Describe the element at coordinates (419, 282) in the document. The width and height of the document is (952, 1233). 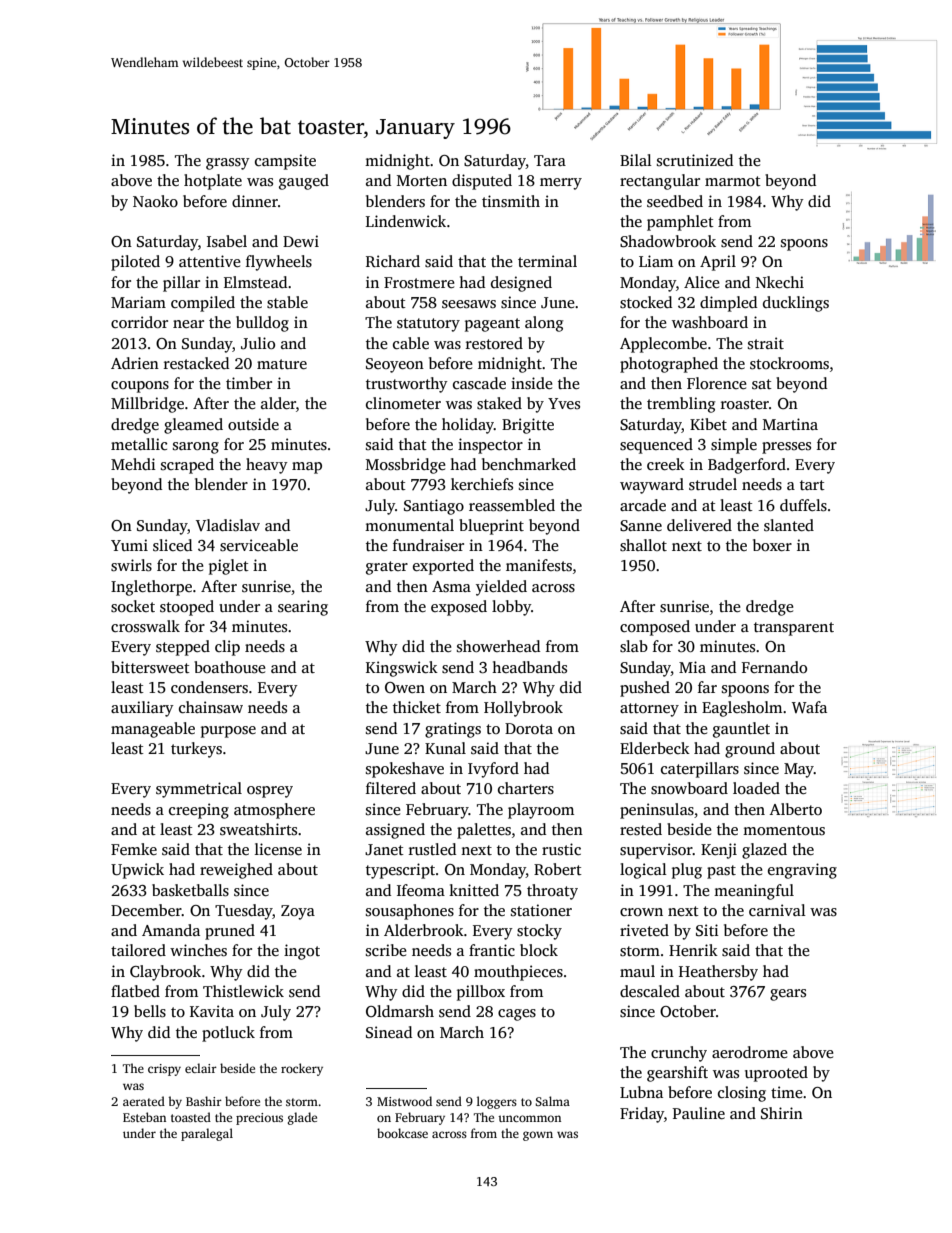
I see `Frostmere` at that location.
